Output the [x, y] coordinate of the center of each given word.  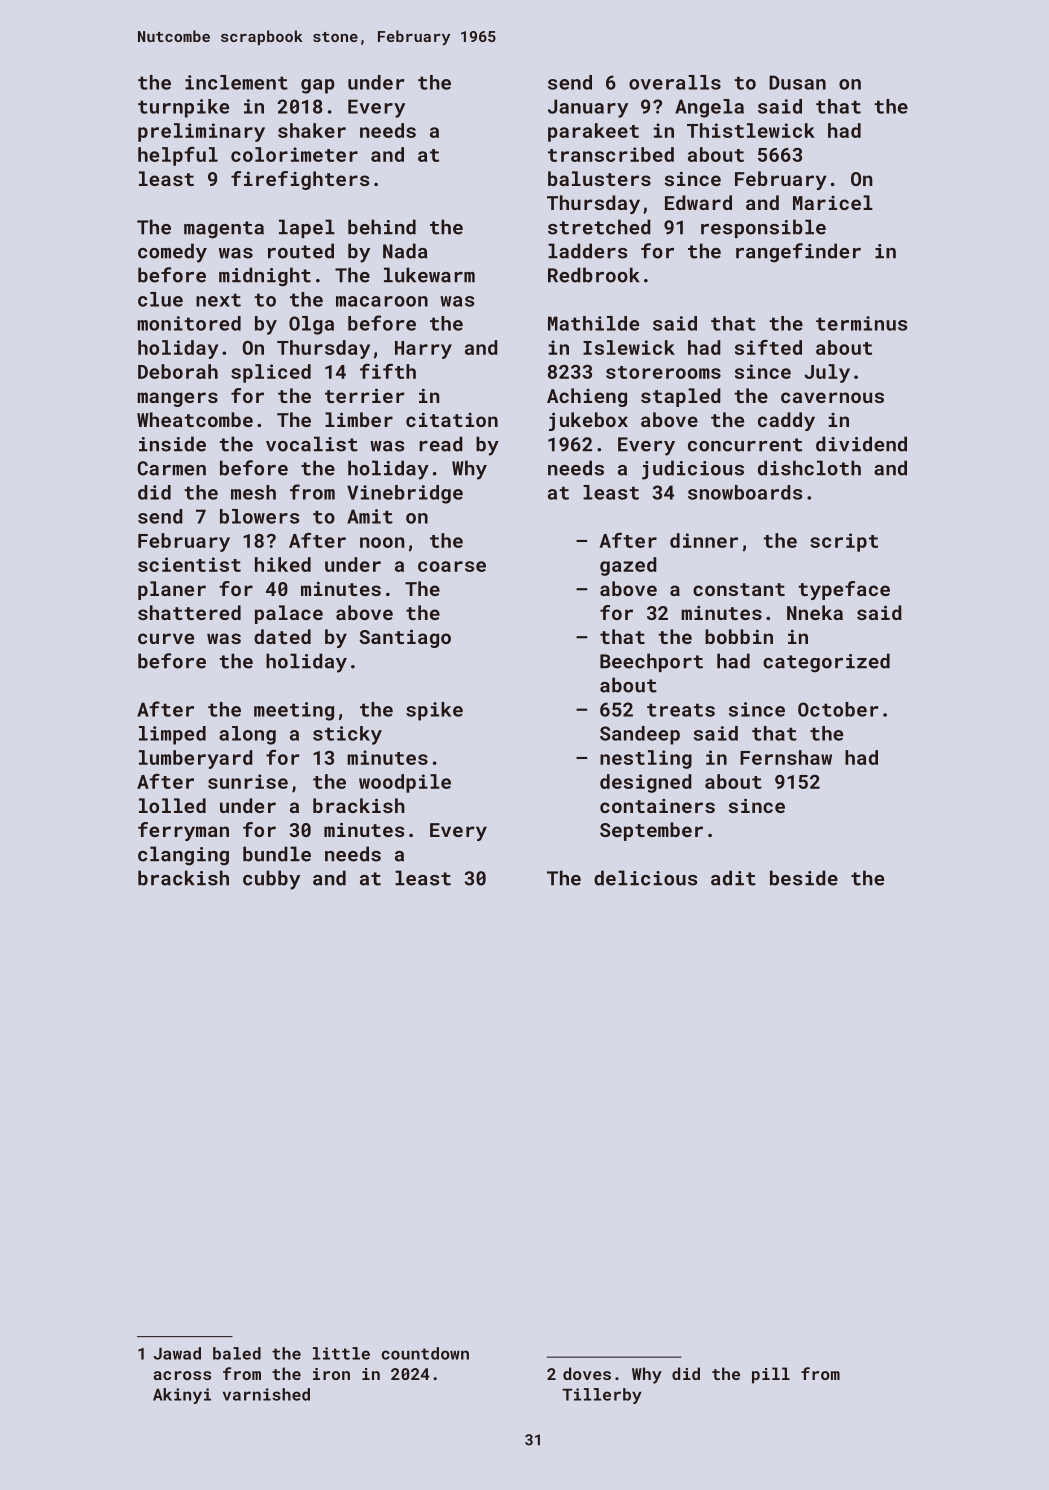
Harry [423, 350]
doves [587, 1373]
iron [331, 1374]
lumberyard [196, 759]
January [588, 108]
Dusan [797, 82]
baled [237, 1353]
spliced [271, 373]
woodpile [405, 783]
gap [318, 86]
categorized [826, 663]
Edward [698, 202]
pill [771, 1375]
